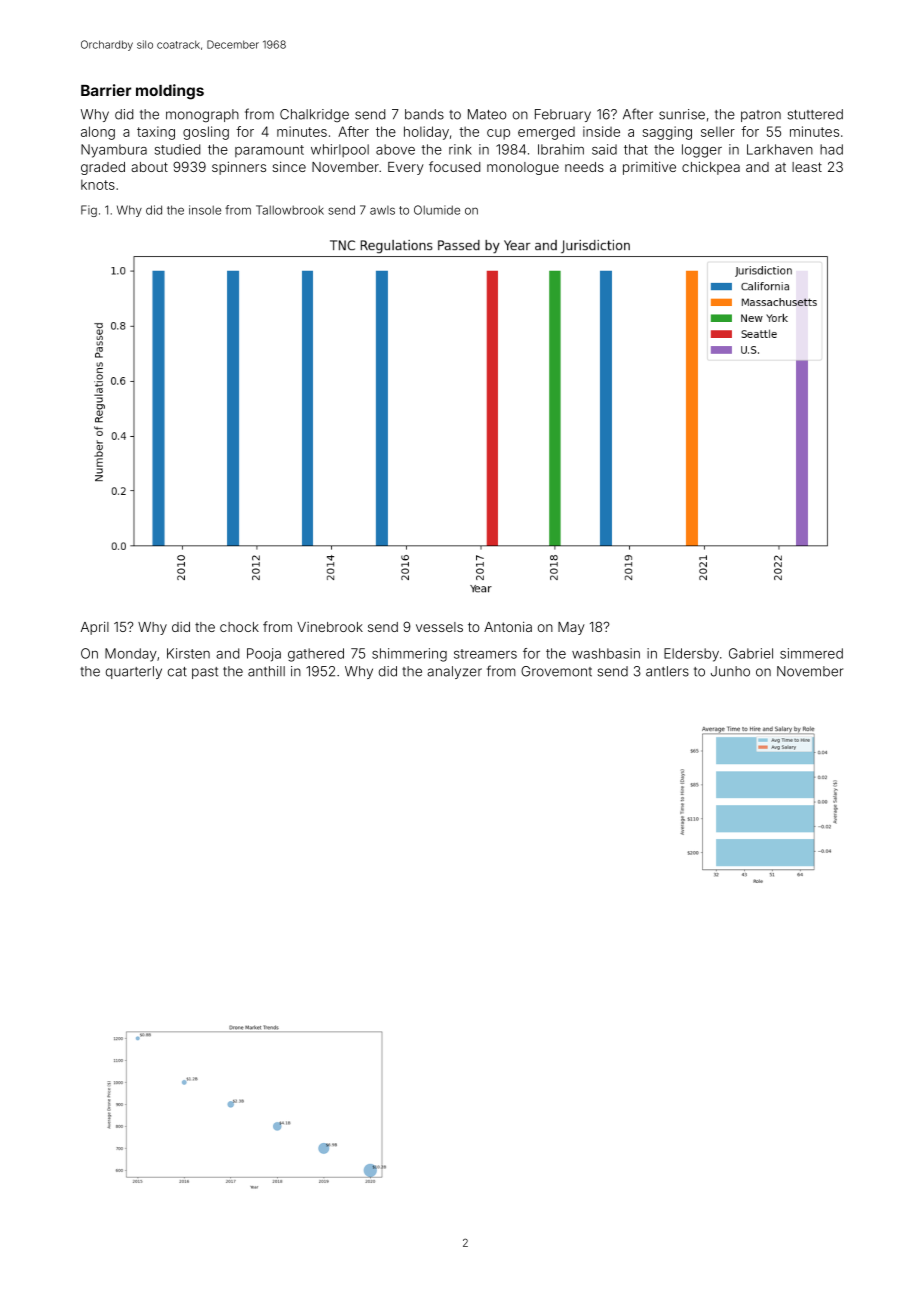 The height and width of the screenshot is (1308, 924). I want to click on Tallowbrook, so click(290, 210).
